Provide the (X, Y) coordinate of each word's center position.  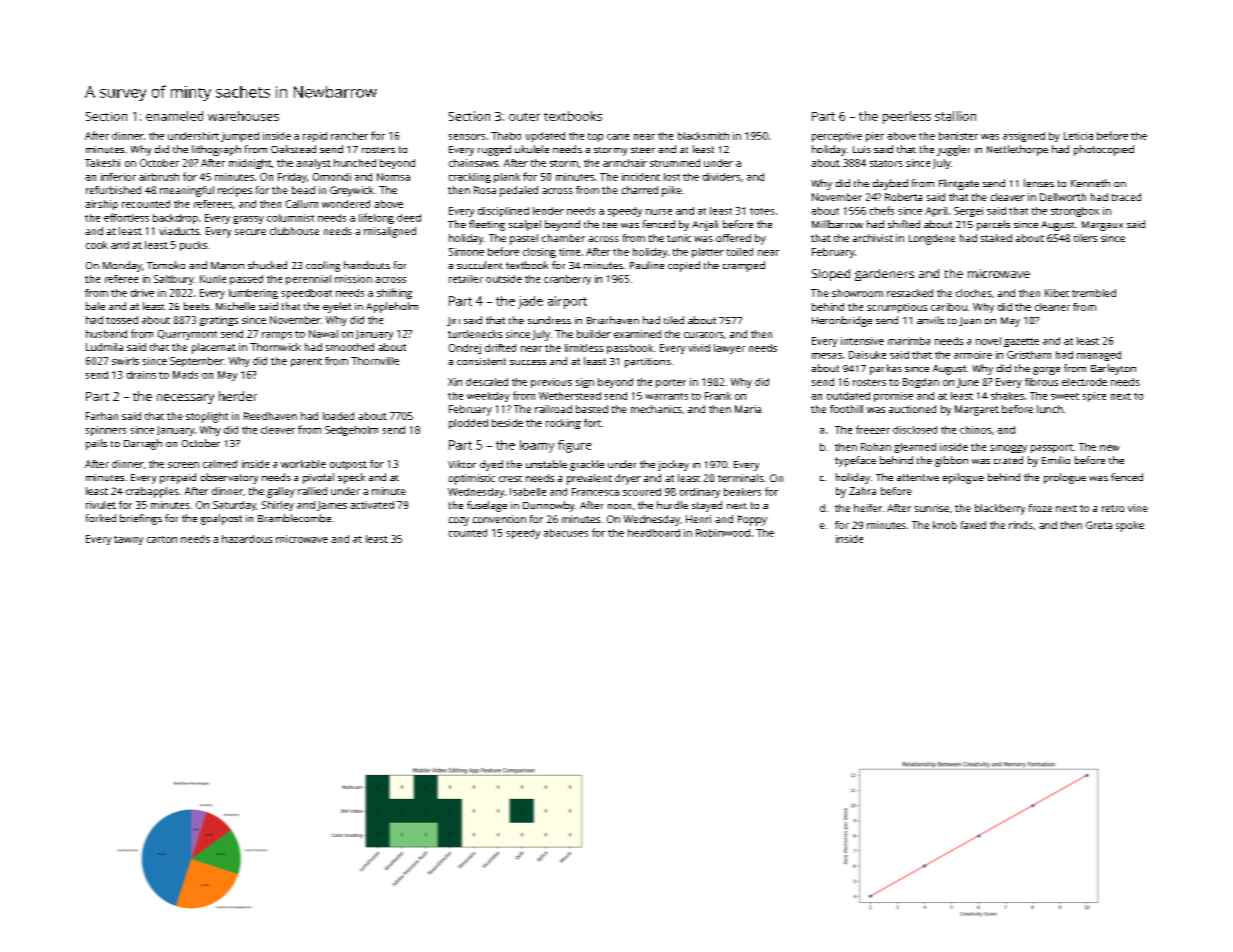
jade (530, 302)
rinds (1021, 525)
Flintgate (959, 184)
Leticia (1078, 136)
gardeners (884, 275)
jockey (673, 465)
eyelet (337, 307)
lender (548, 211)
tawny (128, 540)
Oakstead (293, 149)
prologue (1065, 478)
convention (499, 519)
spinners (106, 431)
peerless (907, 117)
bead (303, 190)
